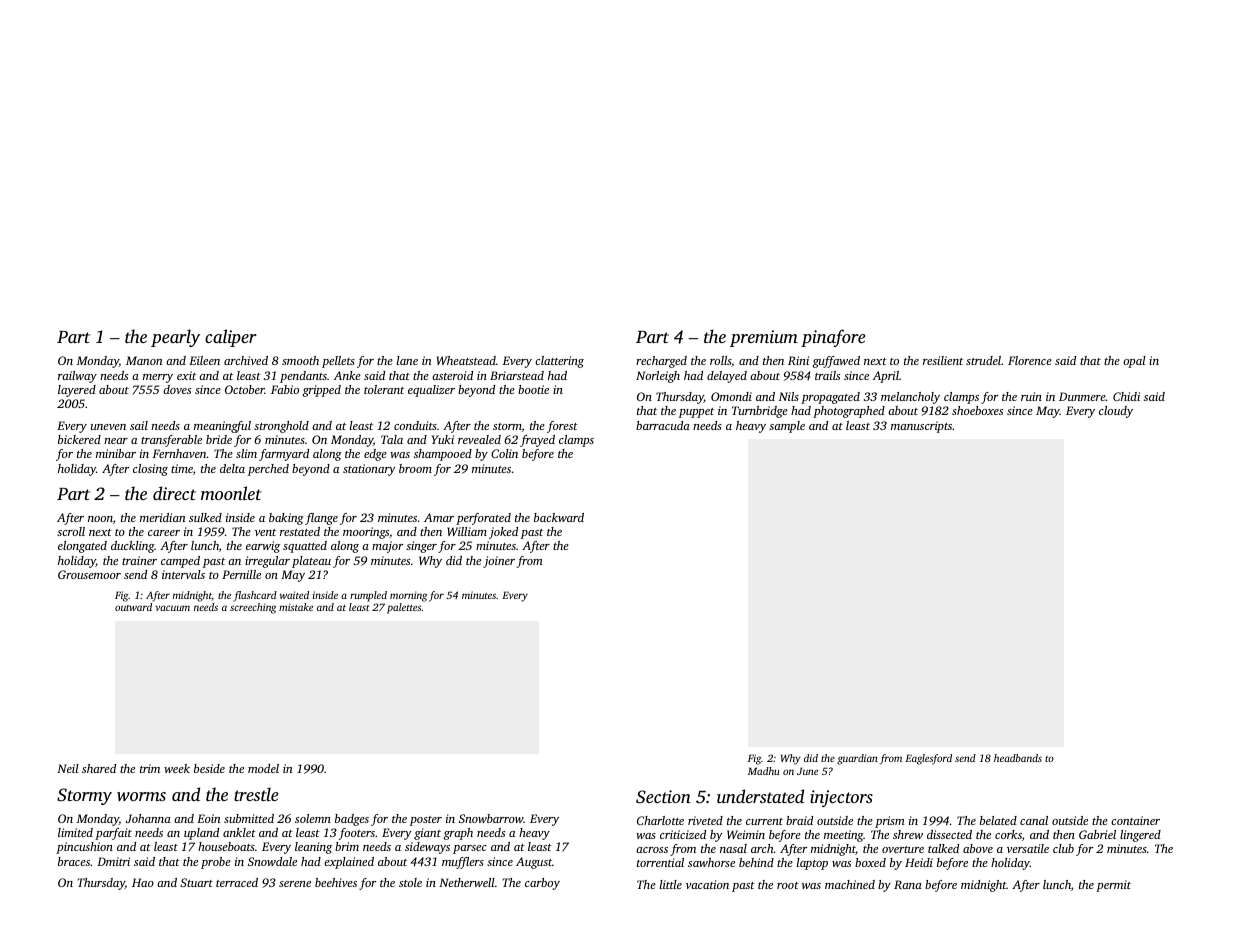 The image size is (1233, 952). What do you see at coordinates (143, 882) in the page?
I see `Hao` at bounding box center [143, 882].
